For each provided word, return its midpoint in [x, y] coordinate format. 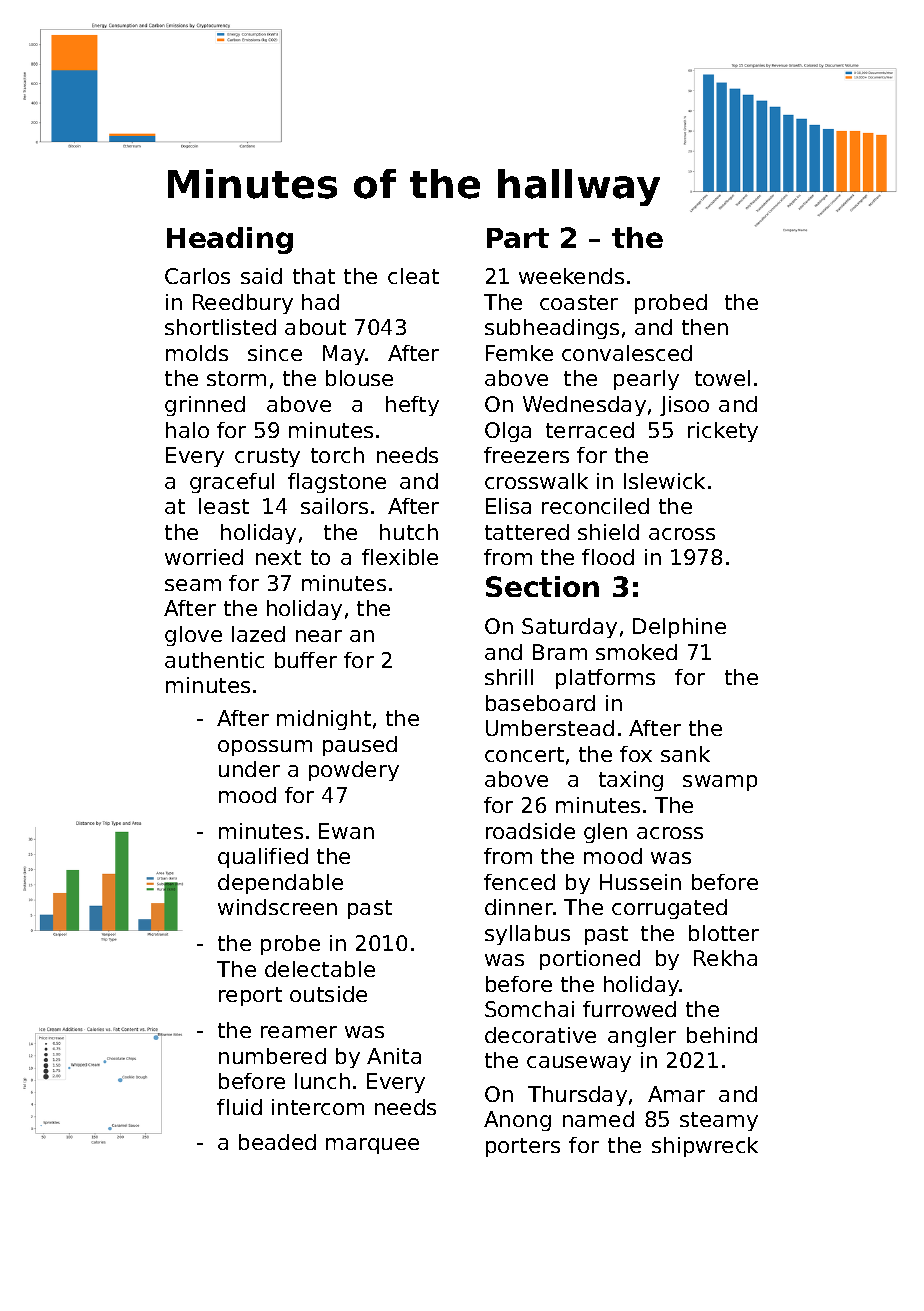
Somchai [529, 1009]
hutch [409, 532]
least [224, 506]
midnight [324, 720]
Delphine [679, 628]
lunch [322, 1081]
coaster [579, 302]
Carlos [197, 276]
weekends [571, 276]
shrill [509, 677]
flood [608, 557]
